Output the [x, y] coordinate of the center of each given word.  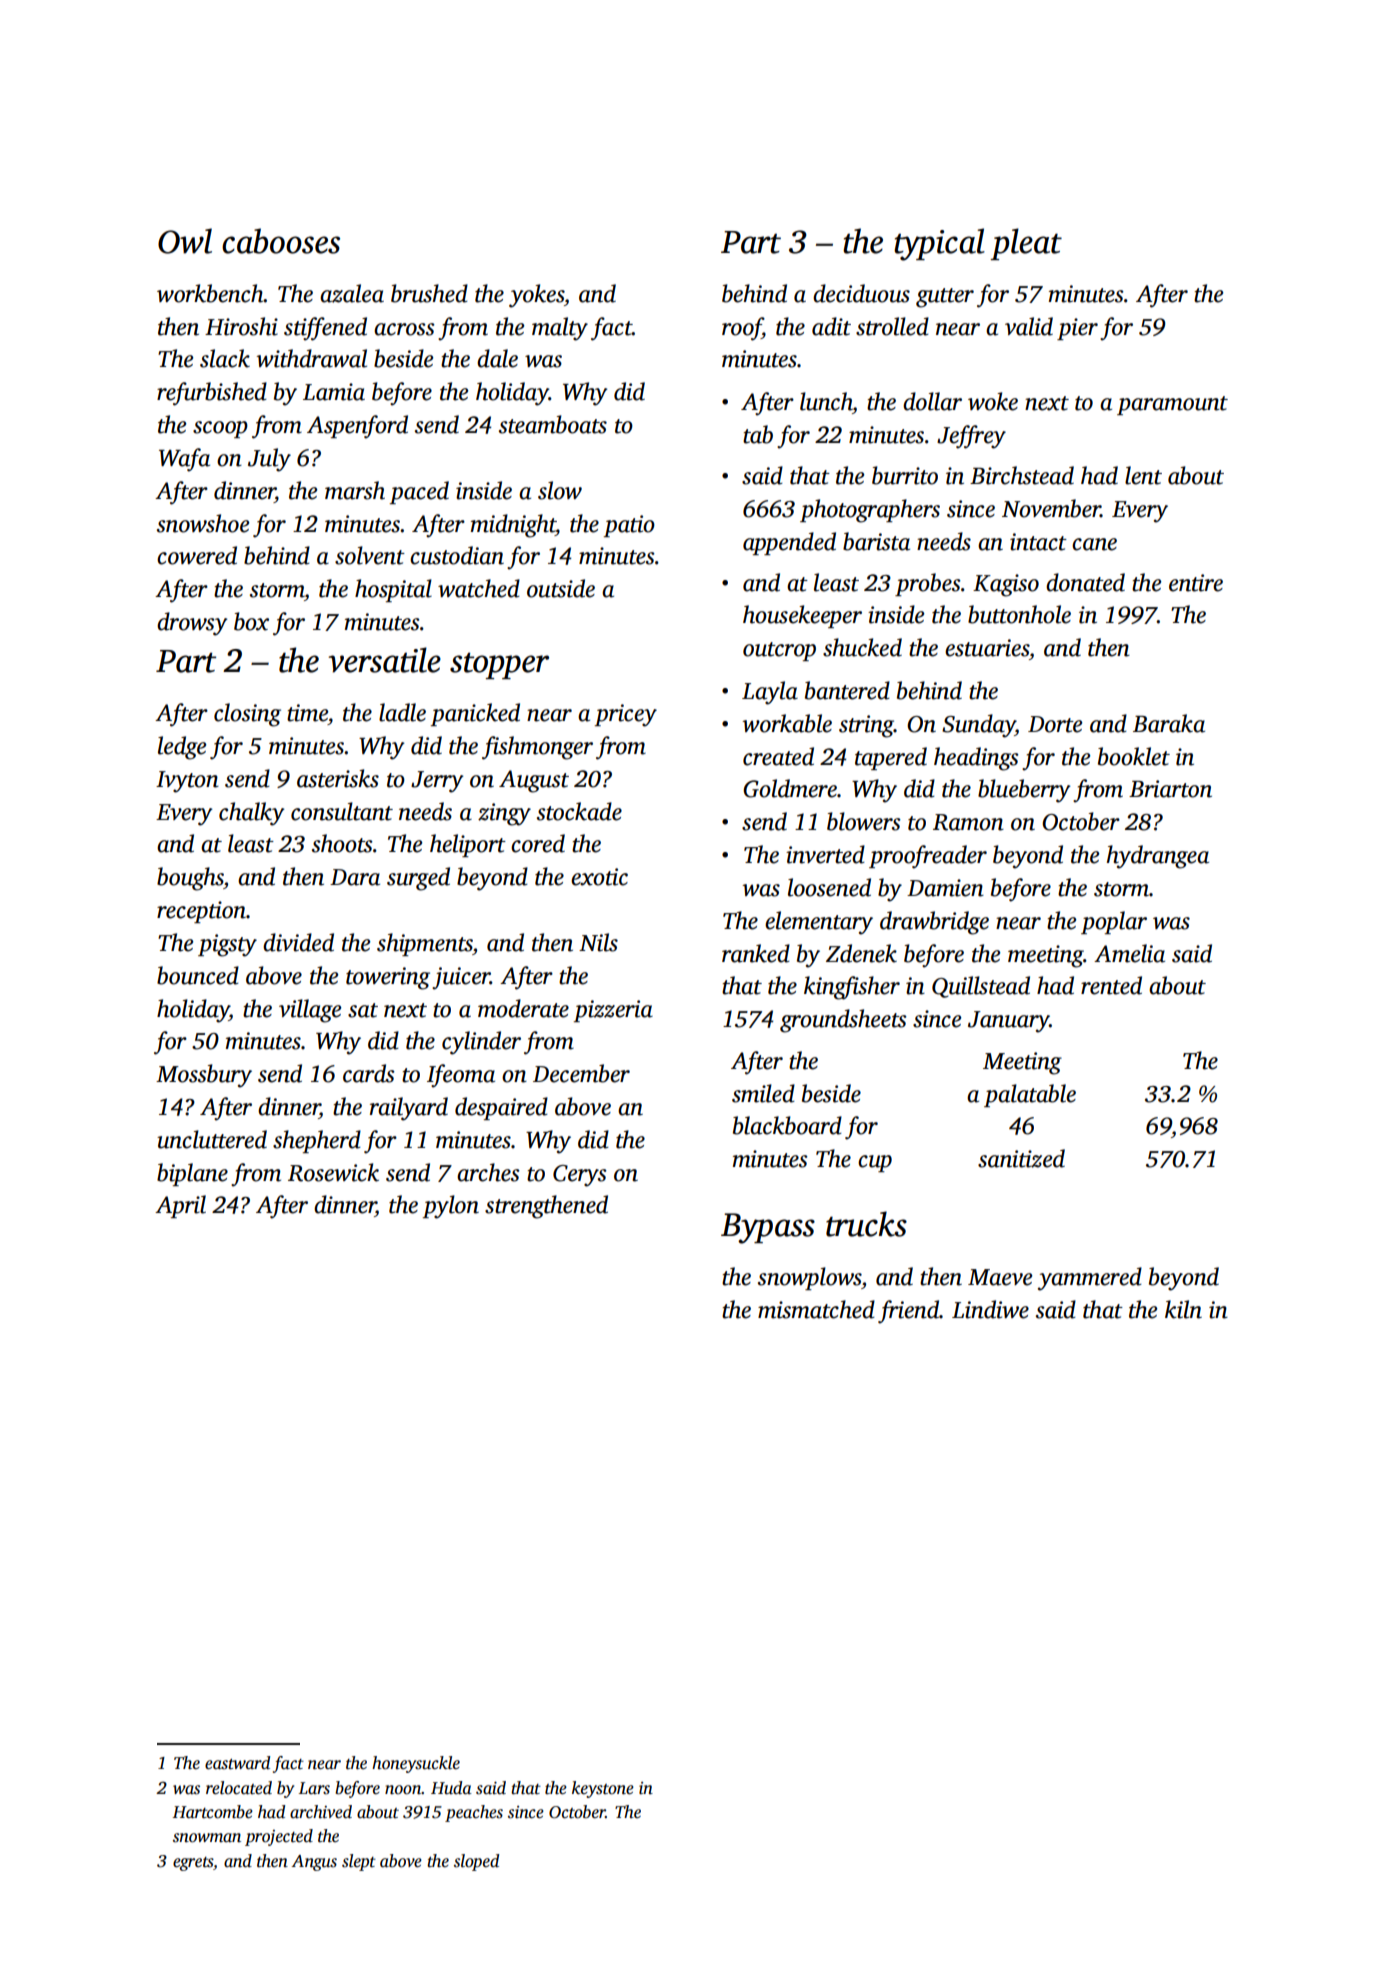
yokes [536, 296]
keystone [603, 1789]
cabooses [281, 241]
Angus [314, 1863]
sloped [476, 1862]
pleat [1026, 244]
